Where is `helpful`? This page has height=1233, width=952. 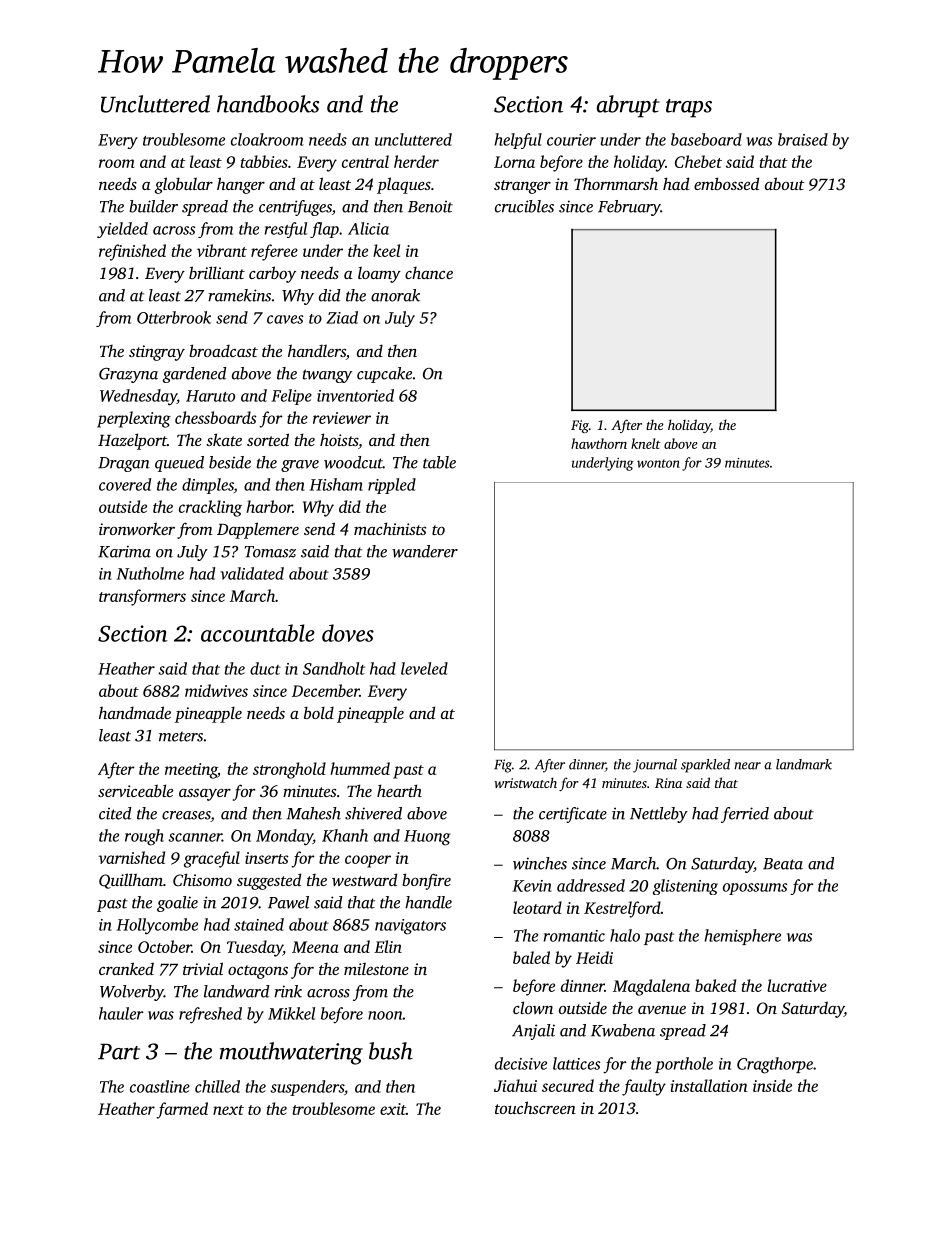 helpful is located at coordinates (518, 141).
